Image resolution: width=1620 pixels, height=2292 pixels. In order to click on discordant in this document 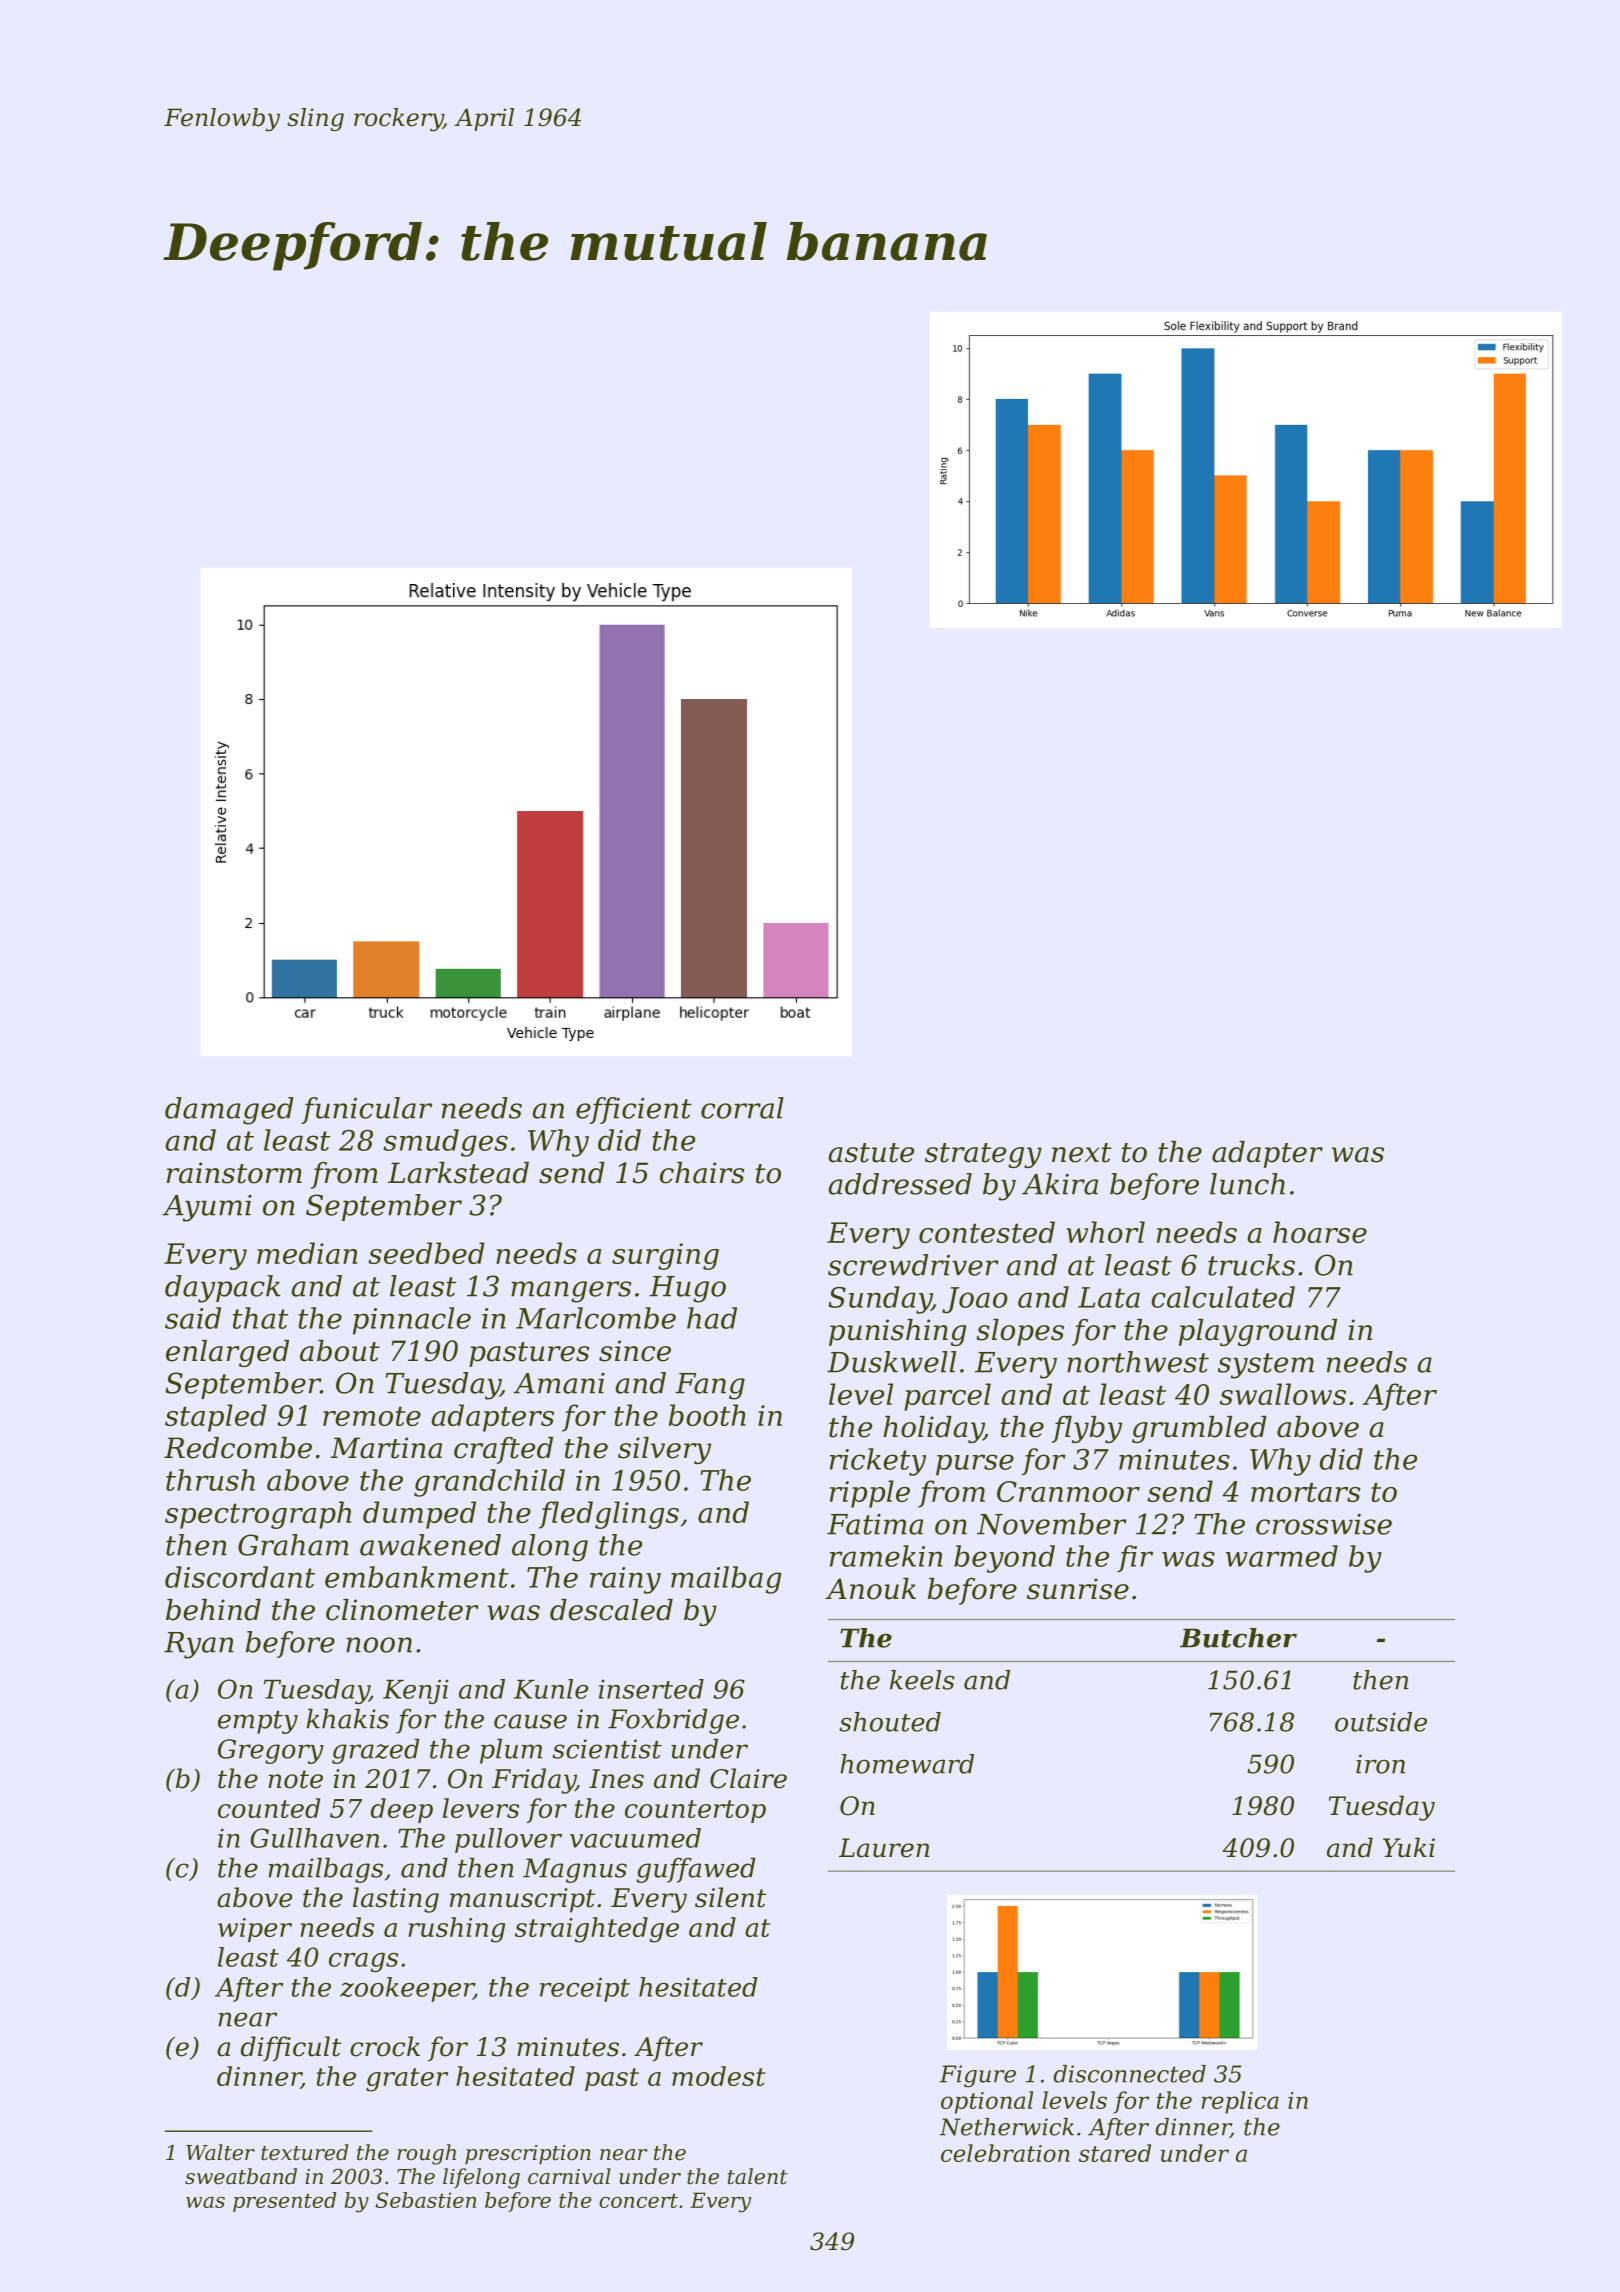, I will do `click(240, 1577)`.
